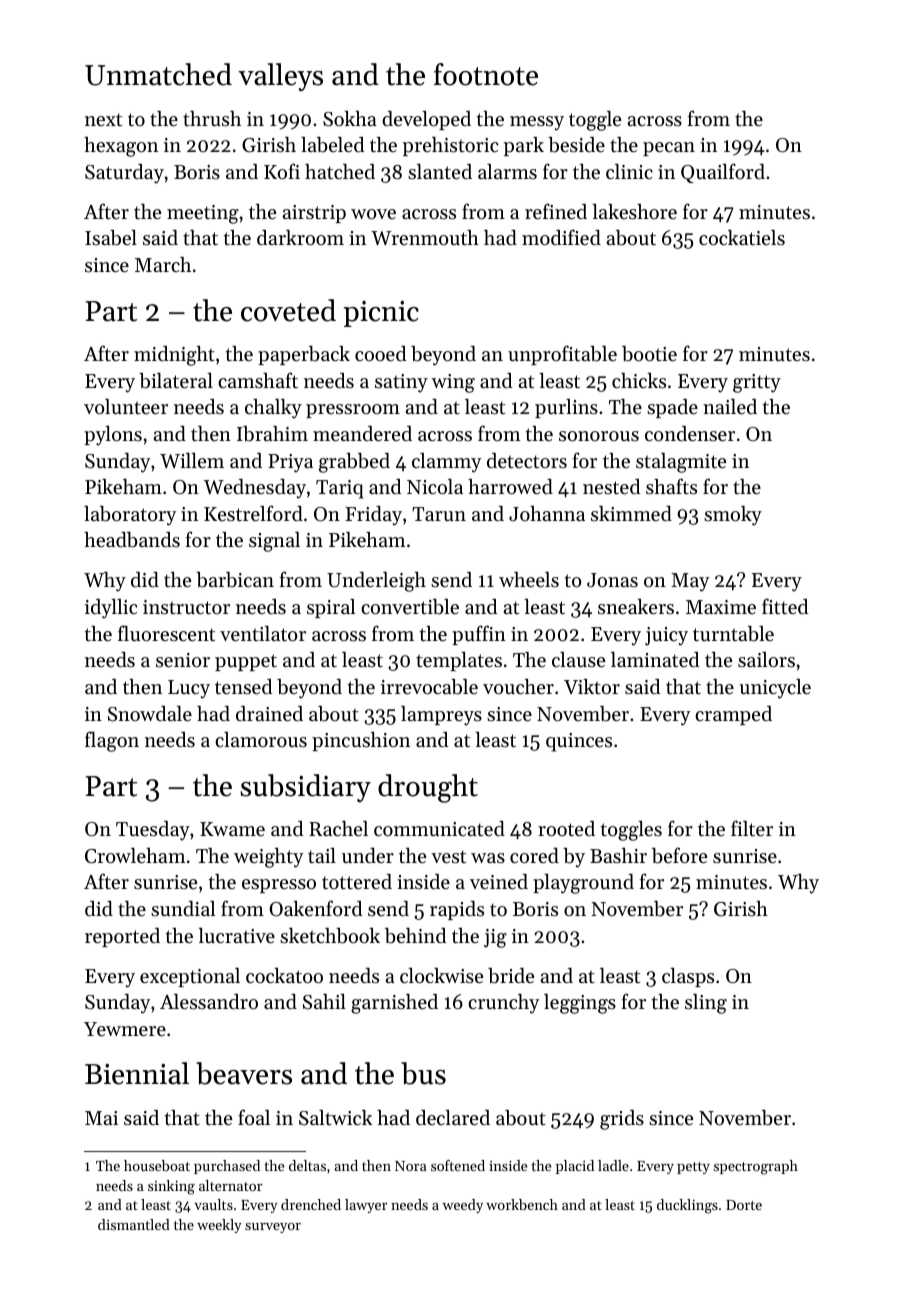  I want to click on messy, so click(537, 123).
